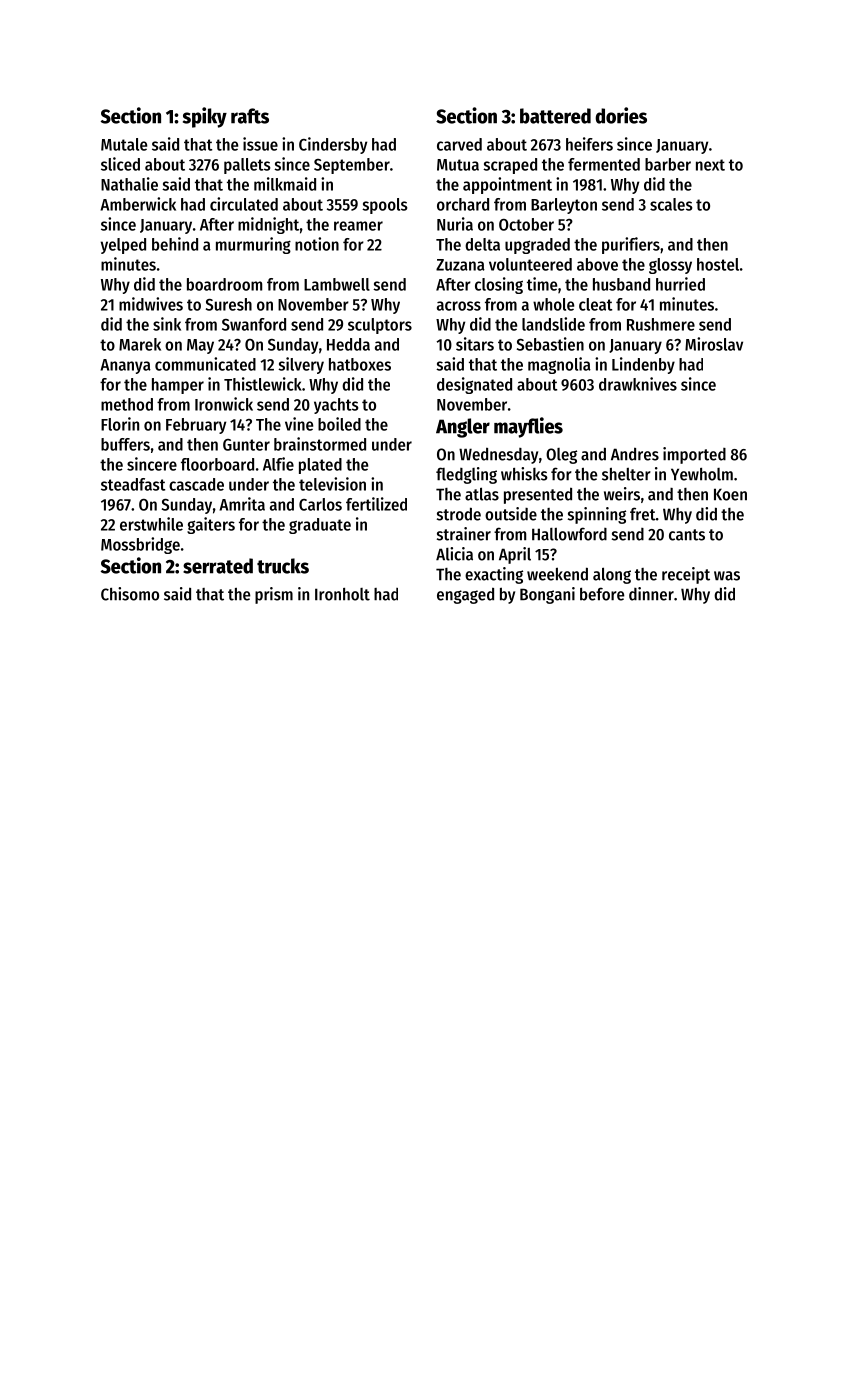  What do you see at coordinates (621, 115) in the screenshot?
I see `dories` at bounding box center [621, 115].
